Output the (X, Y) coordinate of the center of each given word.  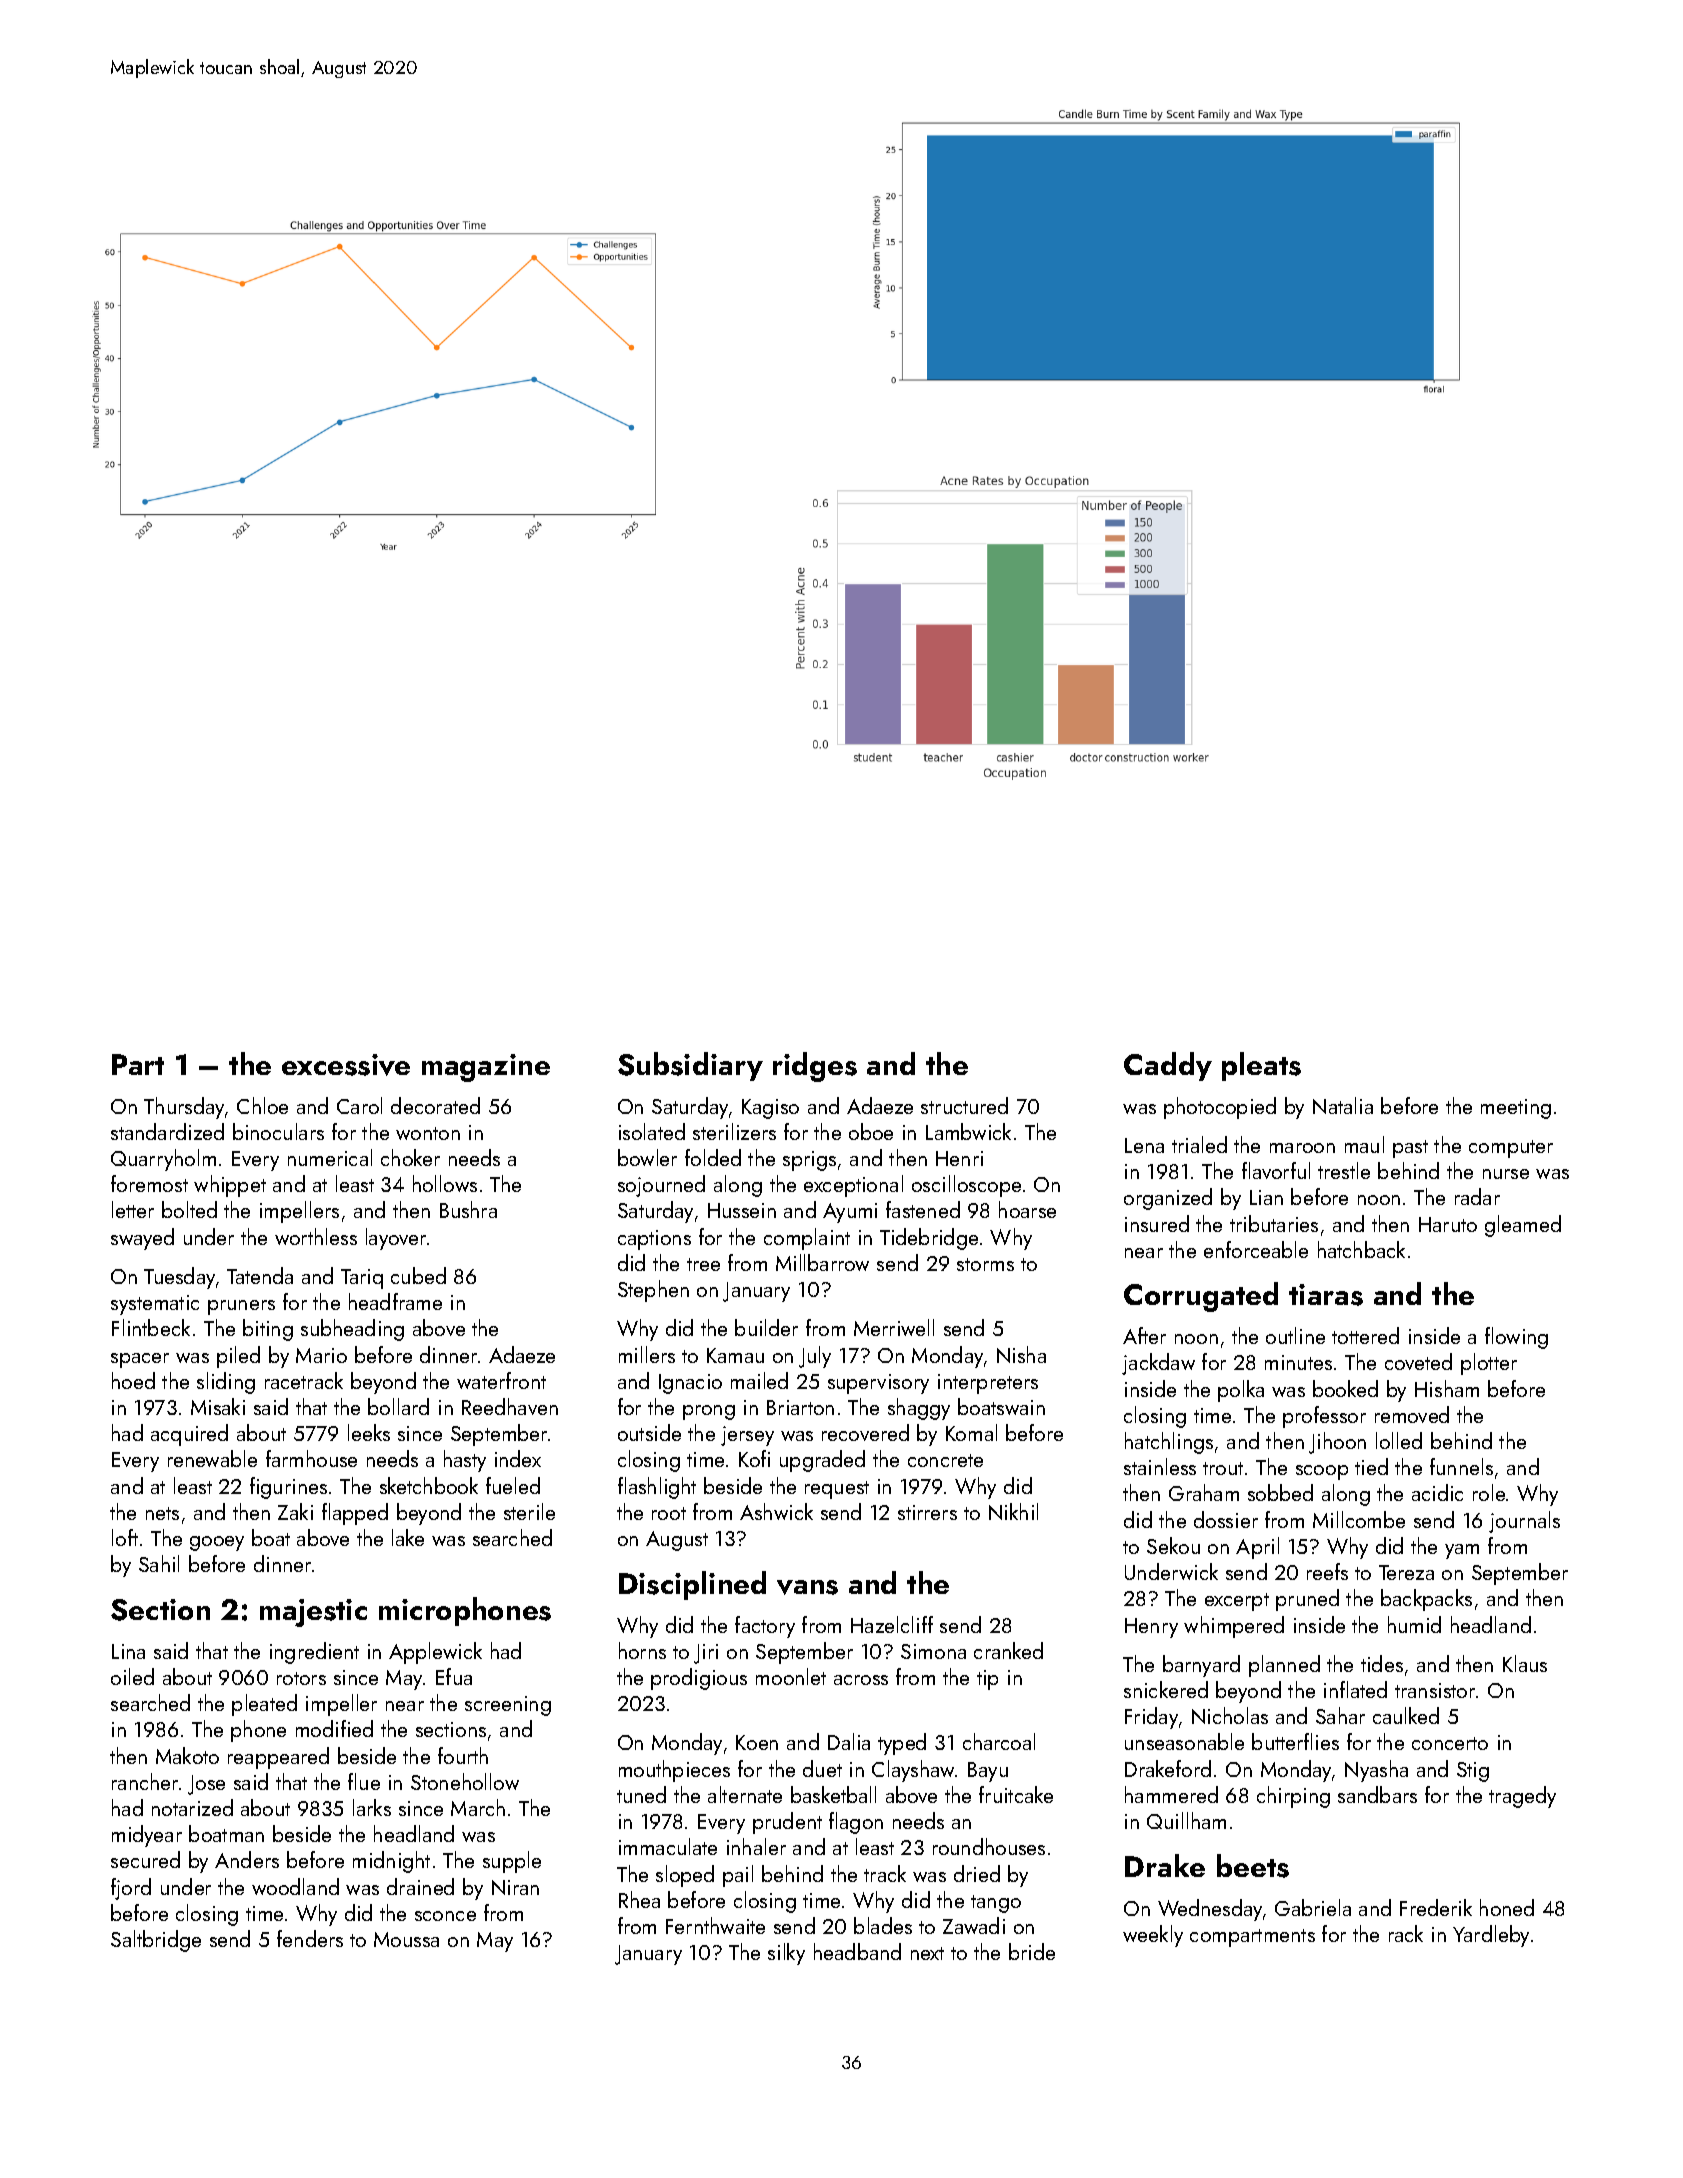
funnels (1461, 1466)
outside (649, 1432)
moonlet (791, 1676)
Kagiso (770, 1109)
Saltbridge (156, 1941)
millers (647, 1354)
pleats (1261, 1066)
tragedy (1522, 1797)
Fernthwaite (715, 1925)
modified (334, 1728)
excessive (346, 1065)
